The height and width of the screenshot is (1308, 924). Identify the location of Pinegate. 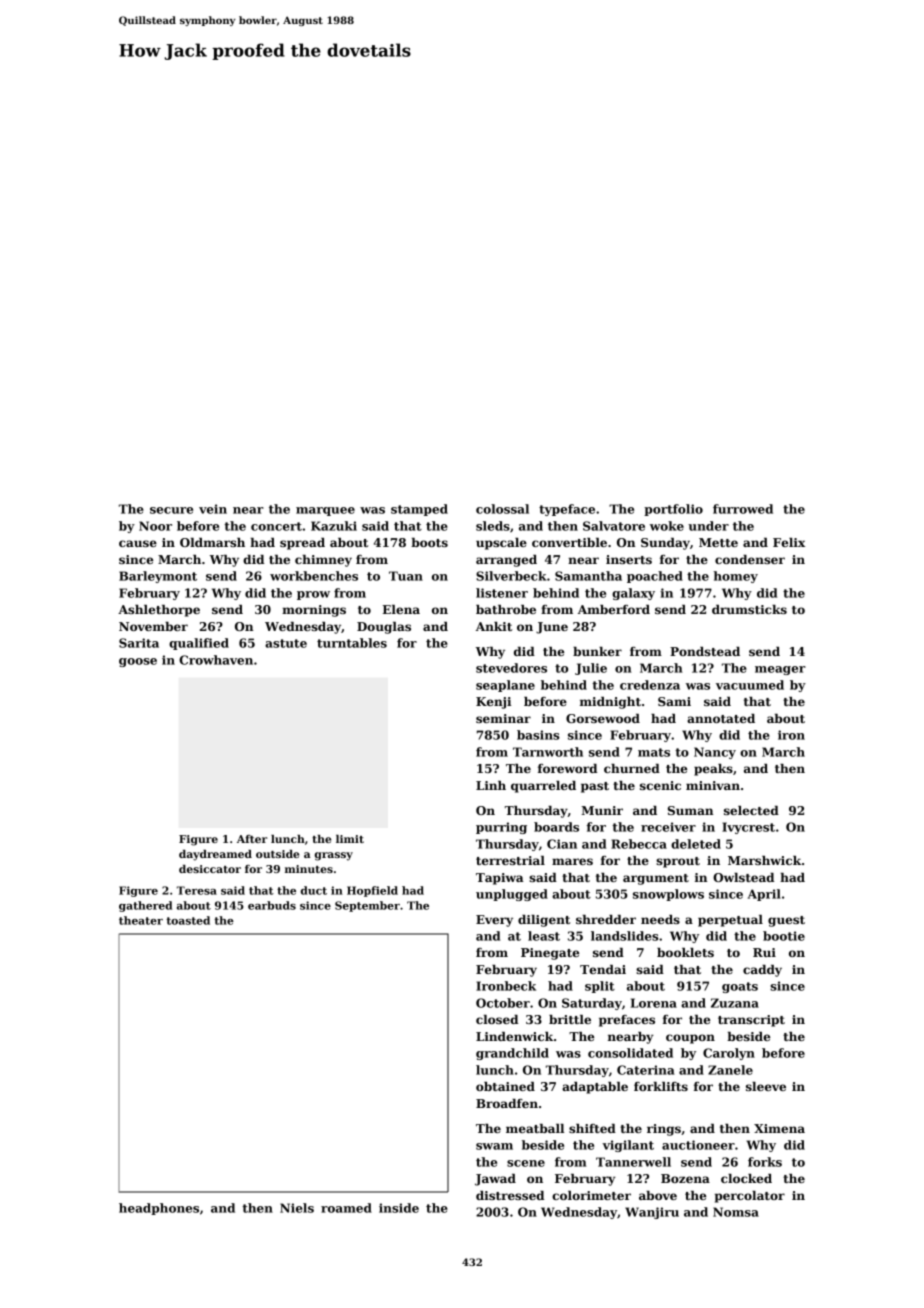
(550, 954).
